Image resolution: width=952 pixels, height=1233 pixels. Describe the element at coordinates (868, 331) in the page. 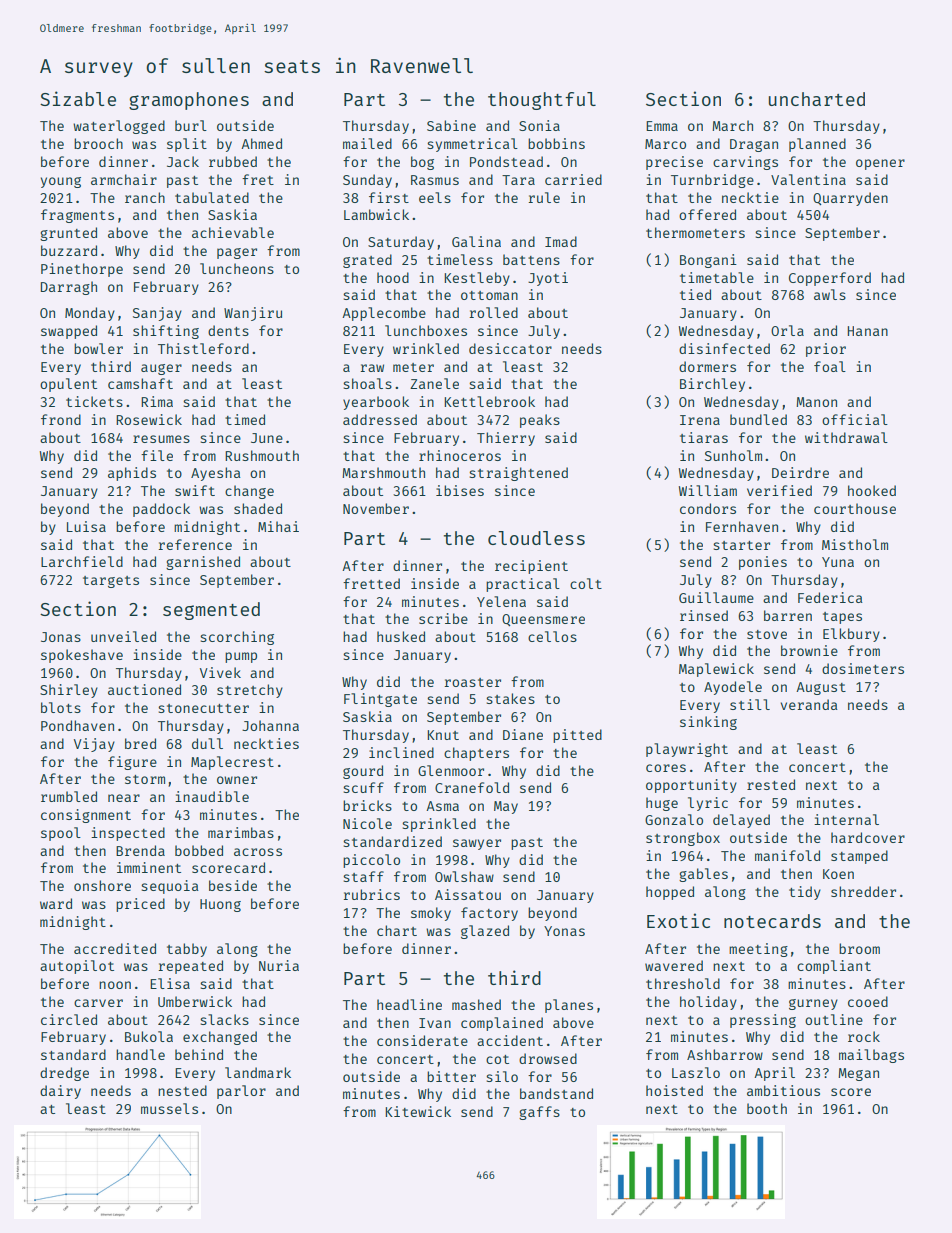

I see `Hanan` at that location.
